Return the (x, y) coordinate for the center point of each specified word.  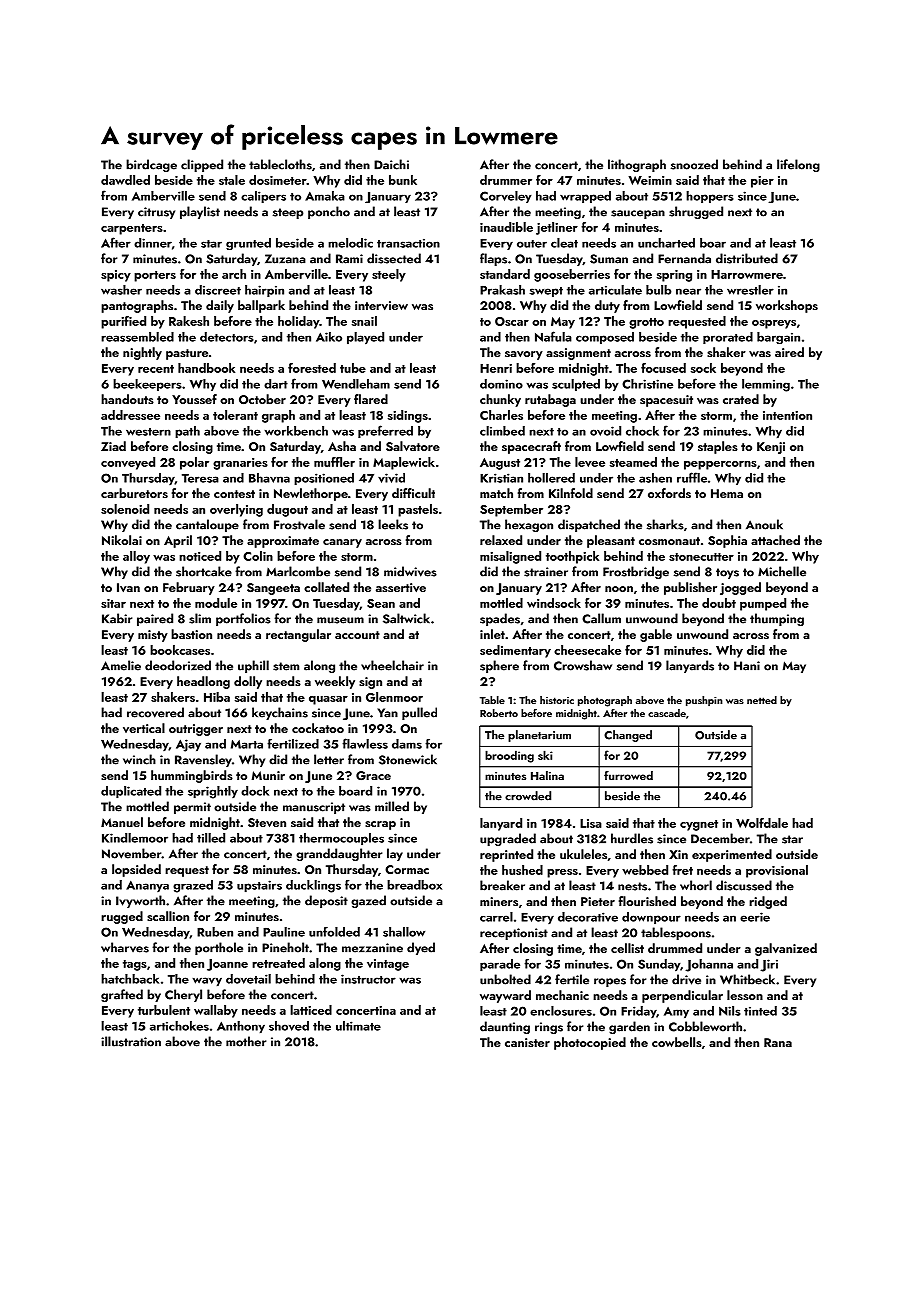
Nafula (553, 336)
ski (545, 755)
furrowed (628, 775)
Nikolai (122, 540)
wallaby (216, 1011)
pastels (418, 510)
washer (121, 290)
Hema (727, 493)
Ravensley (203, 760)
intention (787, 415)
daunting (505, 1027)
